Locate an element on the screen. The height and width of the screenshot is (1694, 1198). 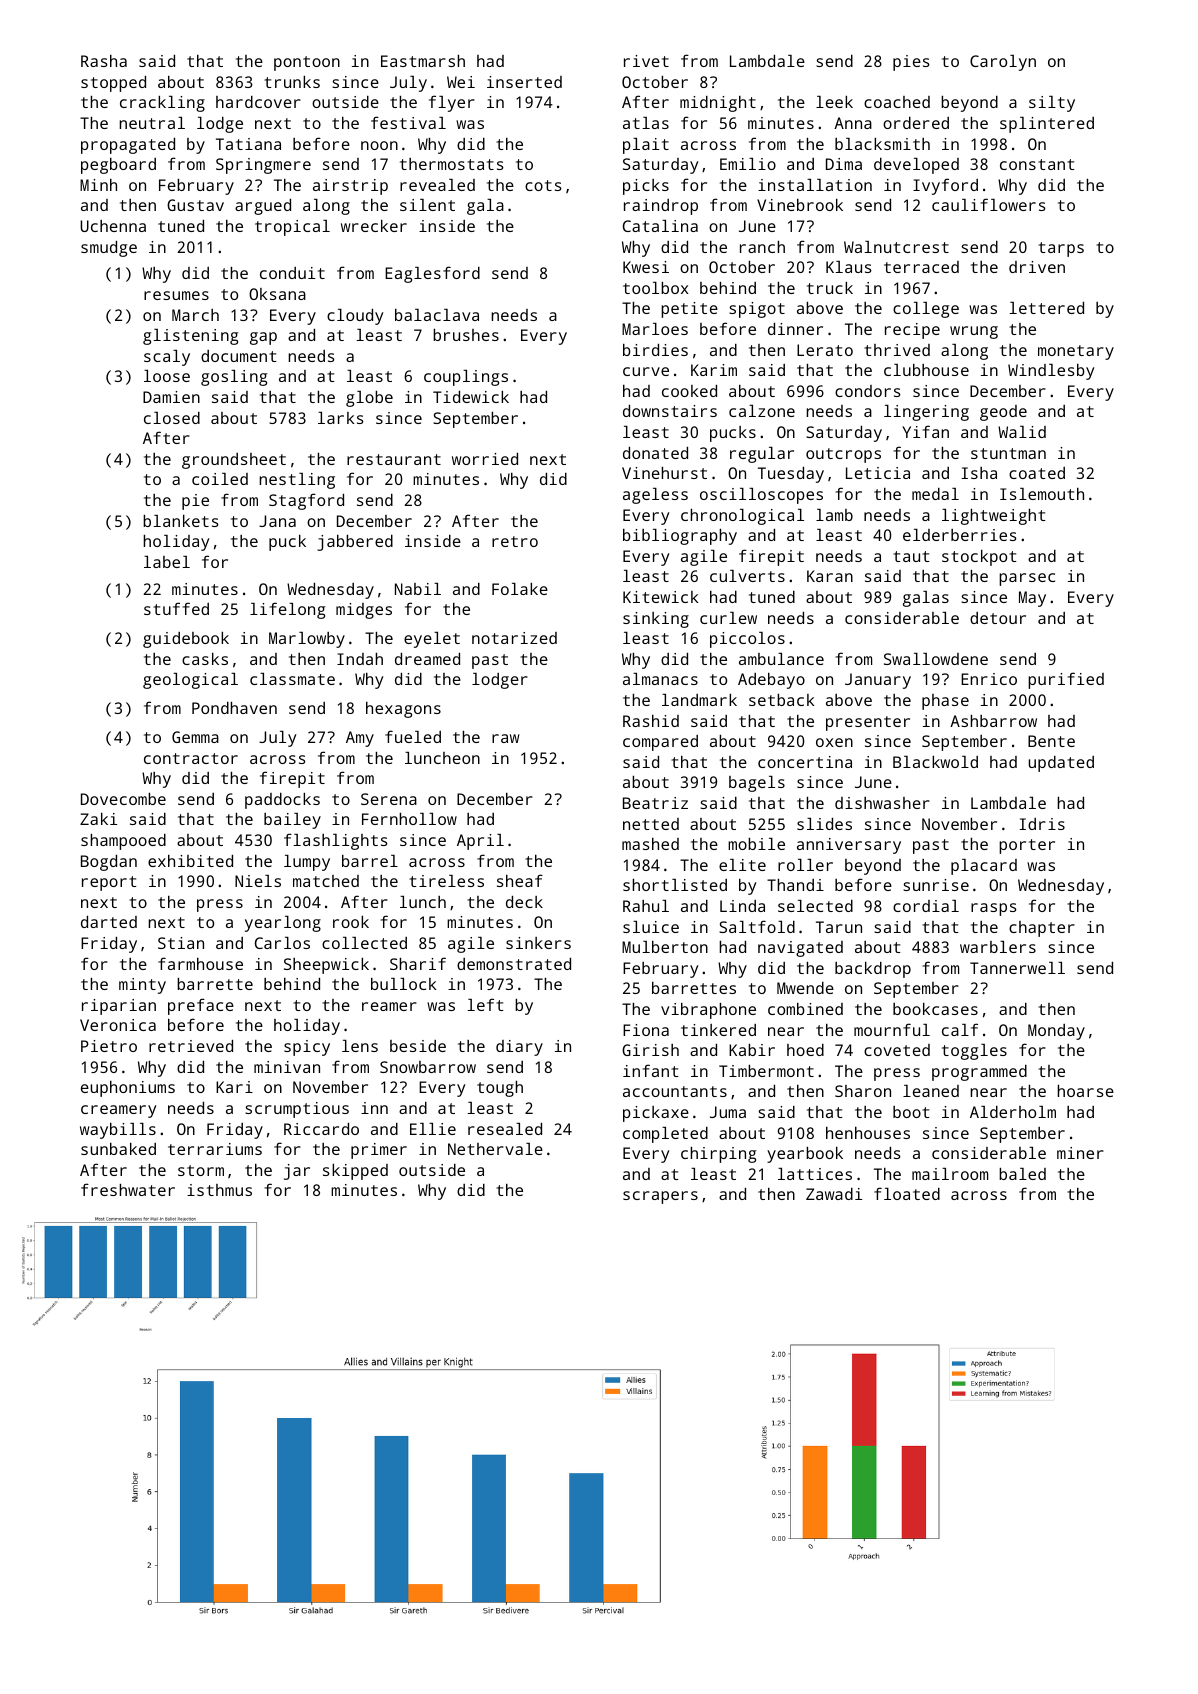
Amy is located at coordinates (360, 739).
